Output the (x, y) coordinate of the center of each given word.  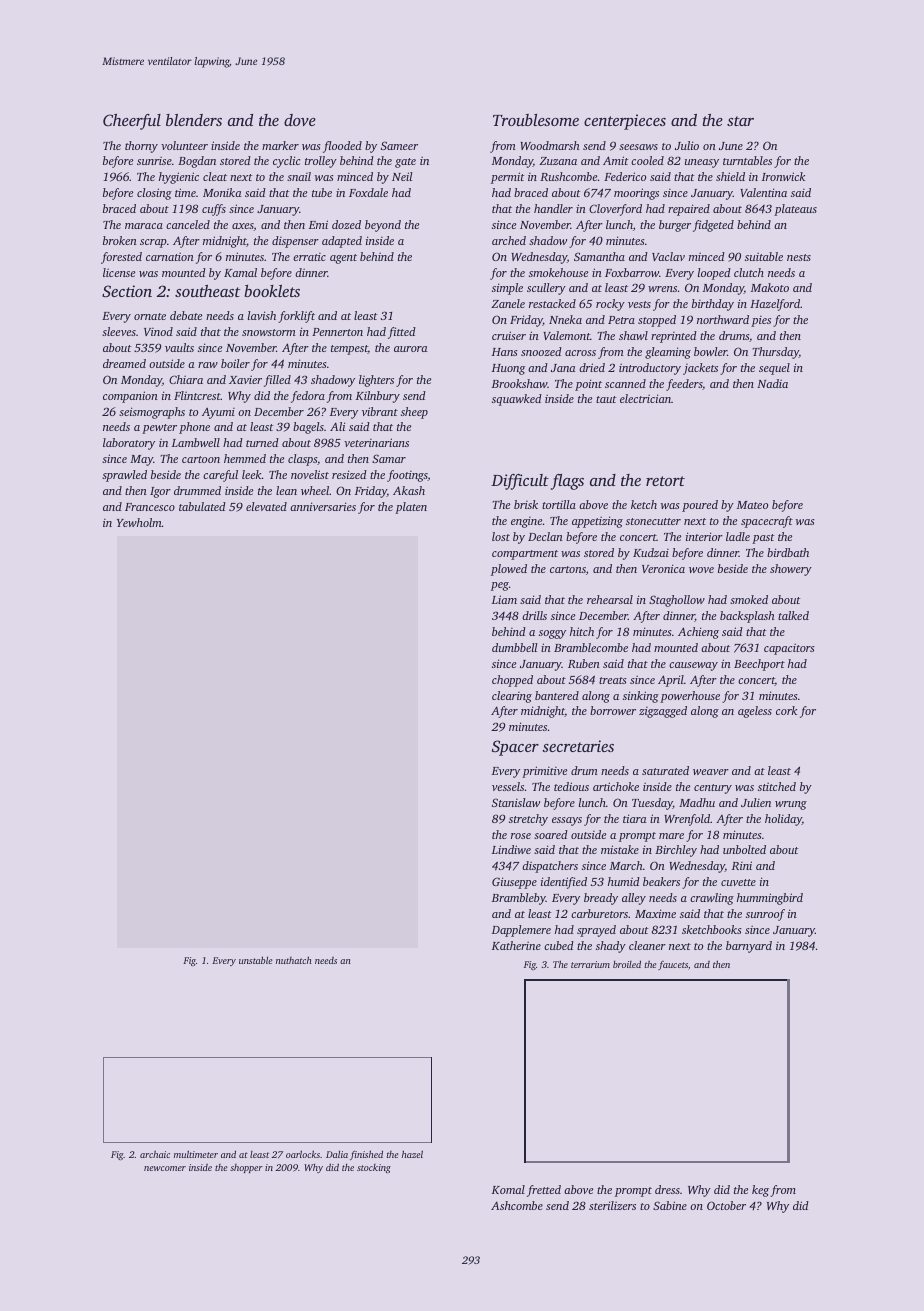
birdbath (788, 552)
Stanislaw (516, 802)
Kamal (240, 272)
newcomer (165, 1168)
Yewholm (139, 522)
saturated (665, 770)
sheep (414, 413)
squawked (517, 400)
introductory (650, 369)
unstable (256, 960)
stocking (374, 1168)
